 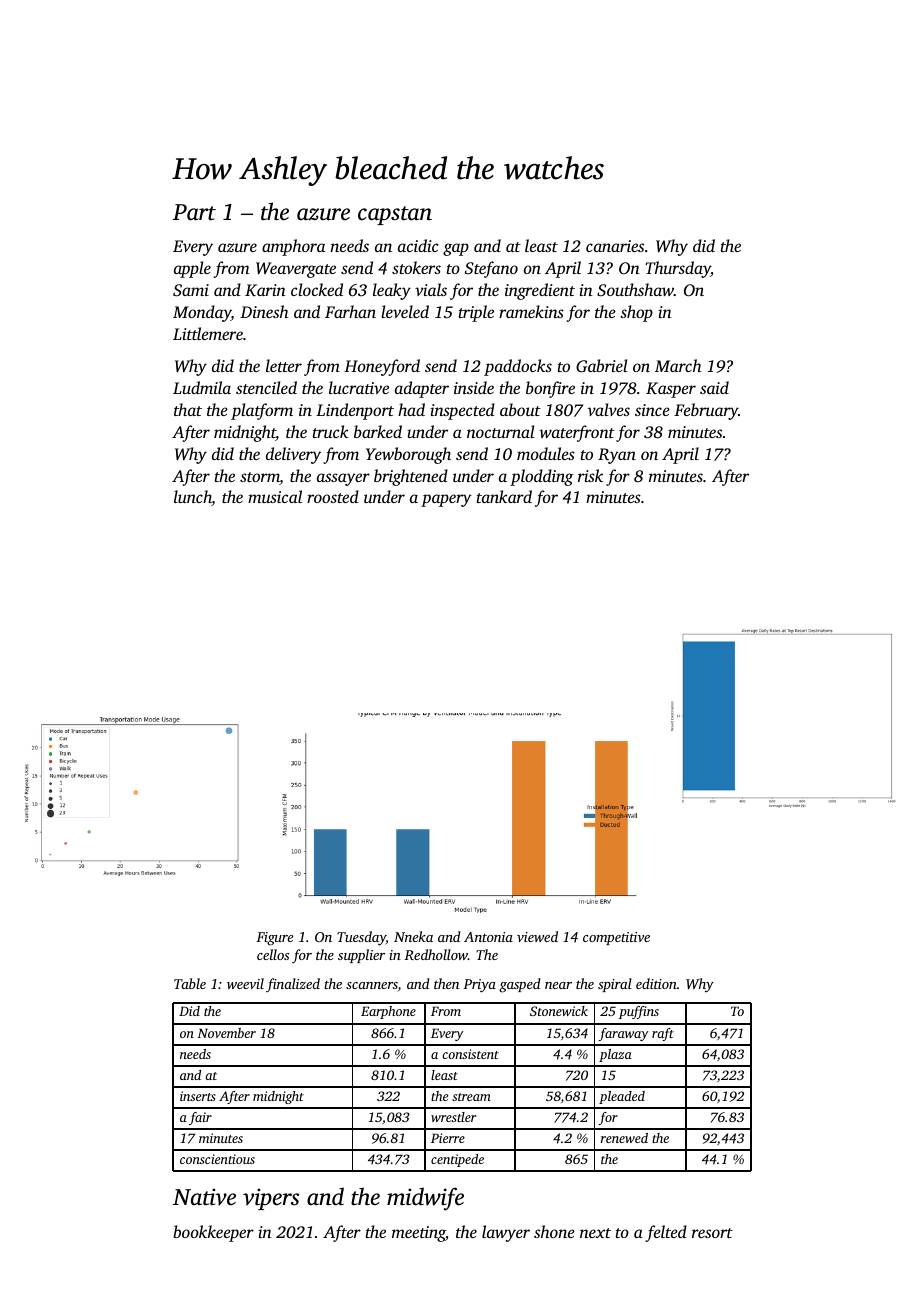 What do you see at coordinates (392, 291) in the page?
I see `leaky` at bounding box center [392, 291].
